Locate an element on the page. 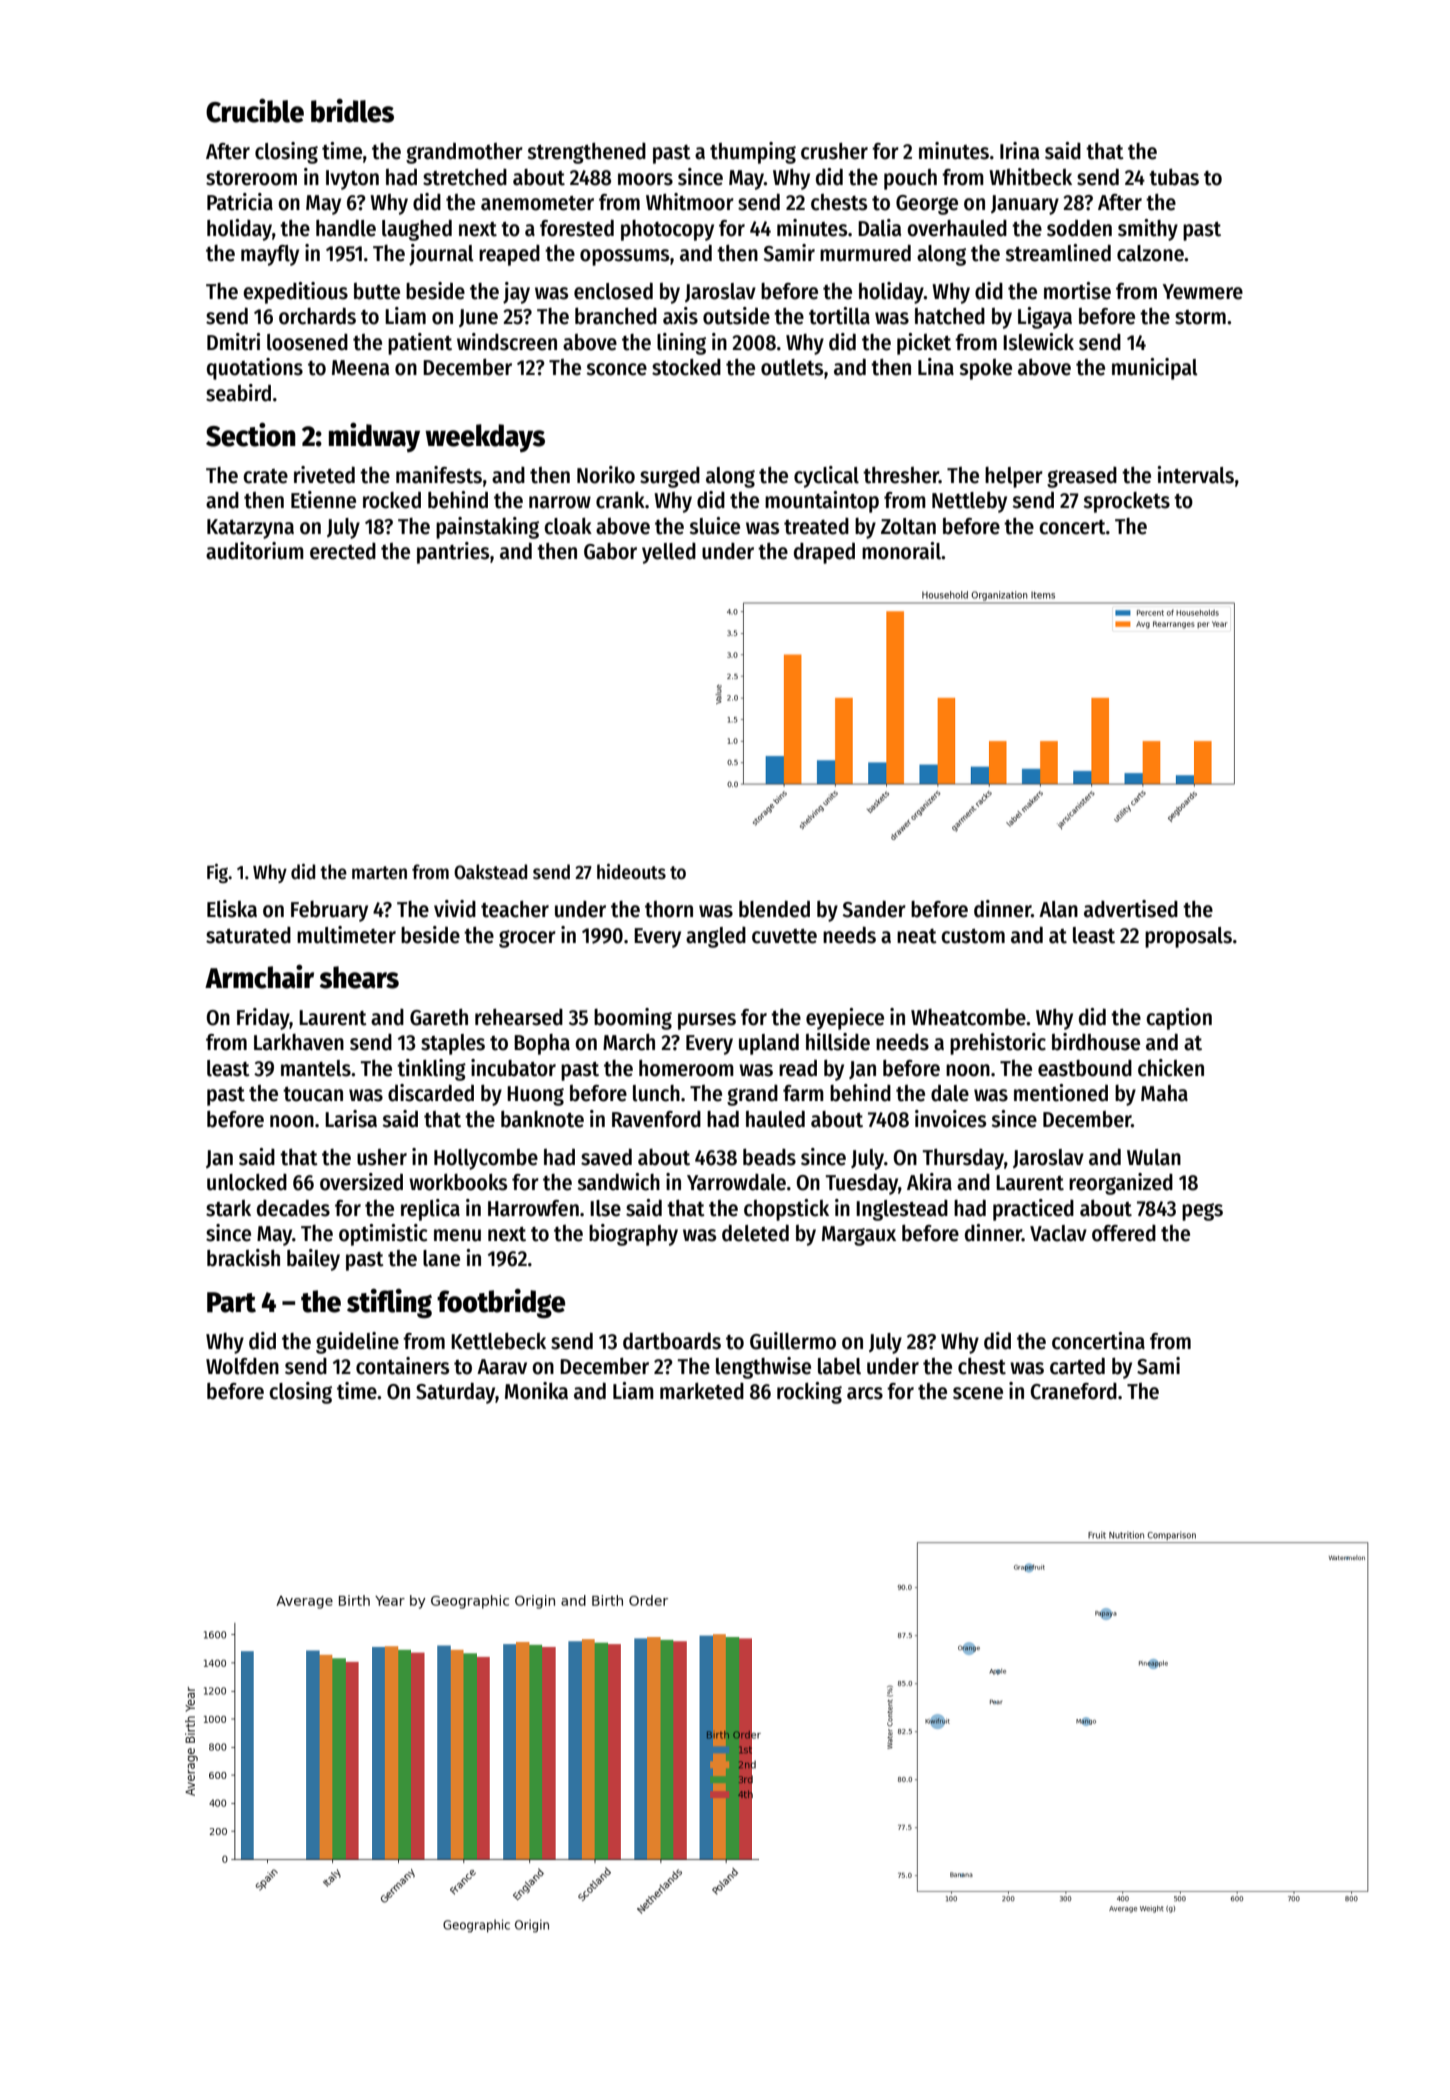 This image has width=1450, height=2100. Eliska is located at coordinates (232, 909).
